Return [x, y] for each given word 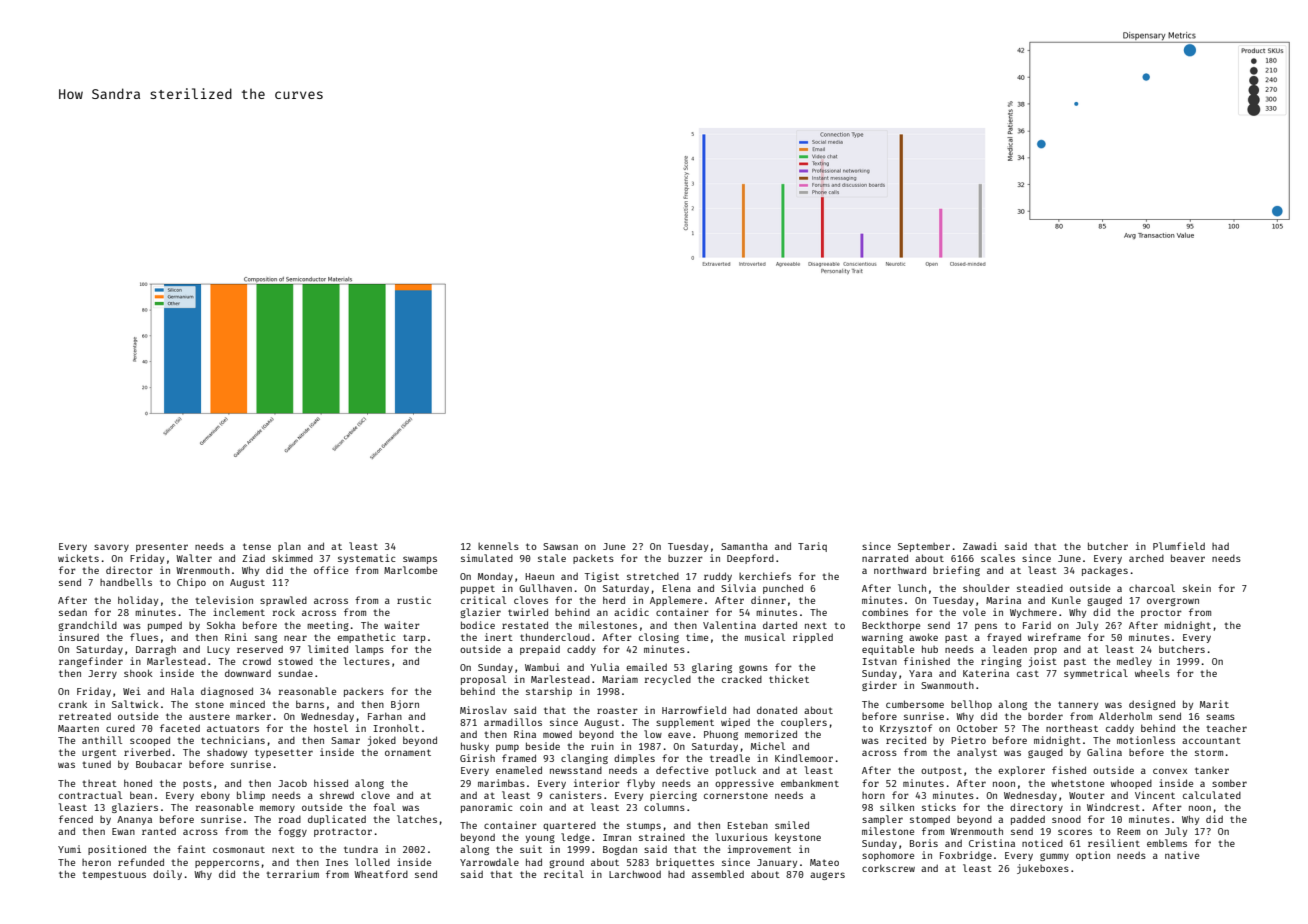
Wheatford [381, 874]
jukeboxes [1043, 869]
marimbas [501, 783]
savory [111, 548]
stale [552, 558]
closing [659, 638]
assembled [718, 874]
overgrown [1173, 602]
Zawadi [980, 546]
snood [1066, 819]
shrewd [337, 795]
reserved [260, 649]
